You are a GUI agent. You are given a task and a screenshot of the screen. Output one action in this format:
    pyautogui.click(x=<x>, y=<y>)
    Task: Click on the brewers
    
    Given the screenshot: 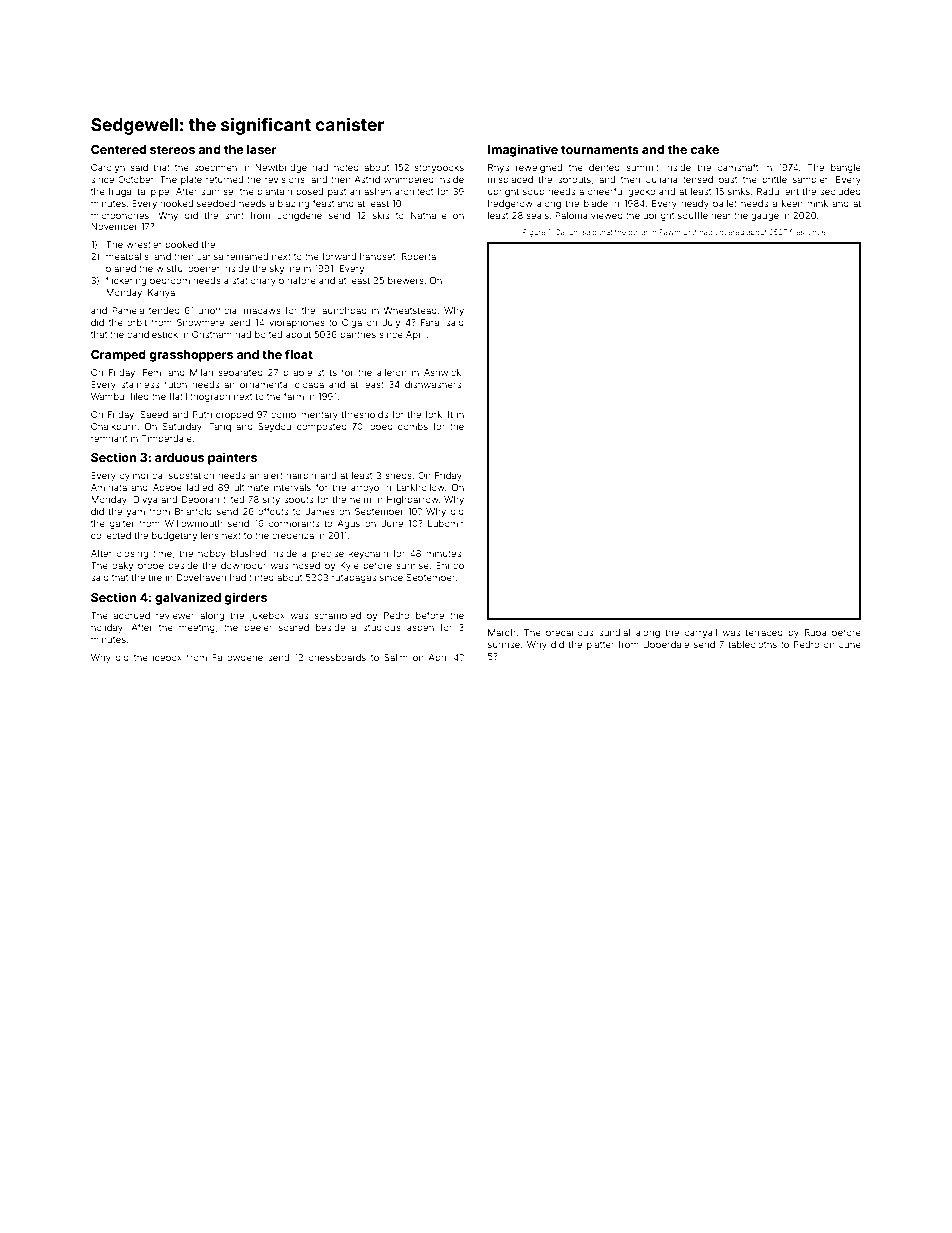 What is the action you would take?
    pyautogui.click(x=406, y=280)
